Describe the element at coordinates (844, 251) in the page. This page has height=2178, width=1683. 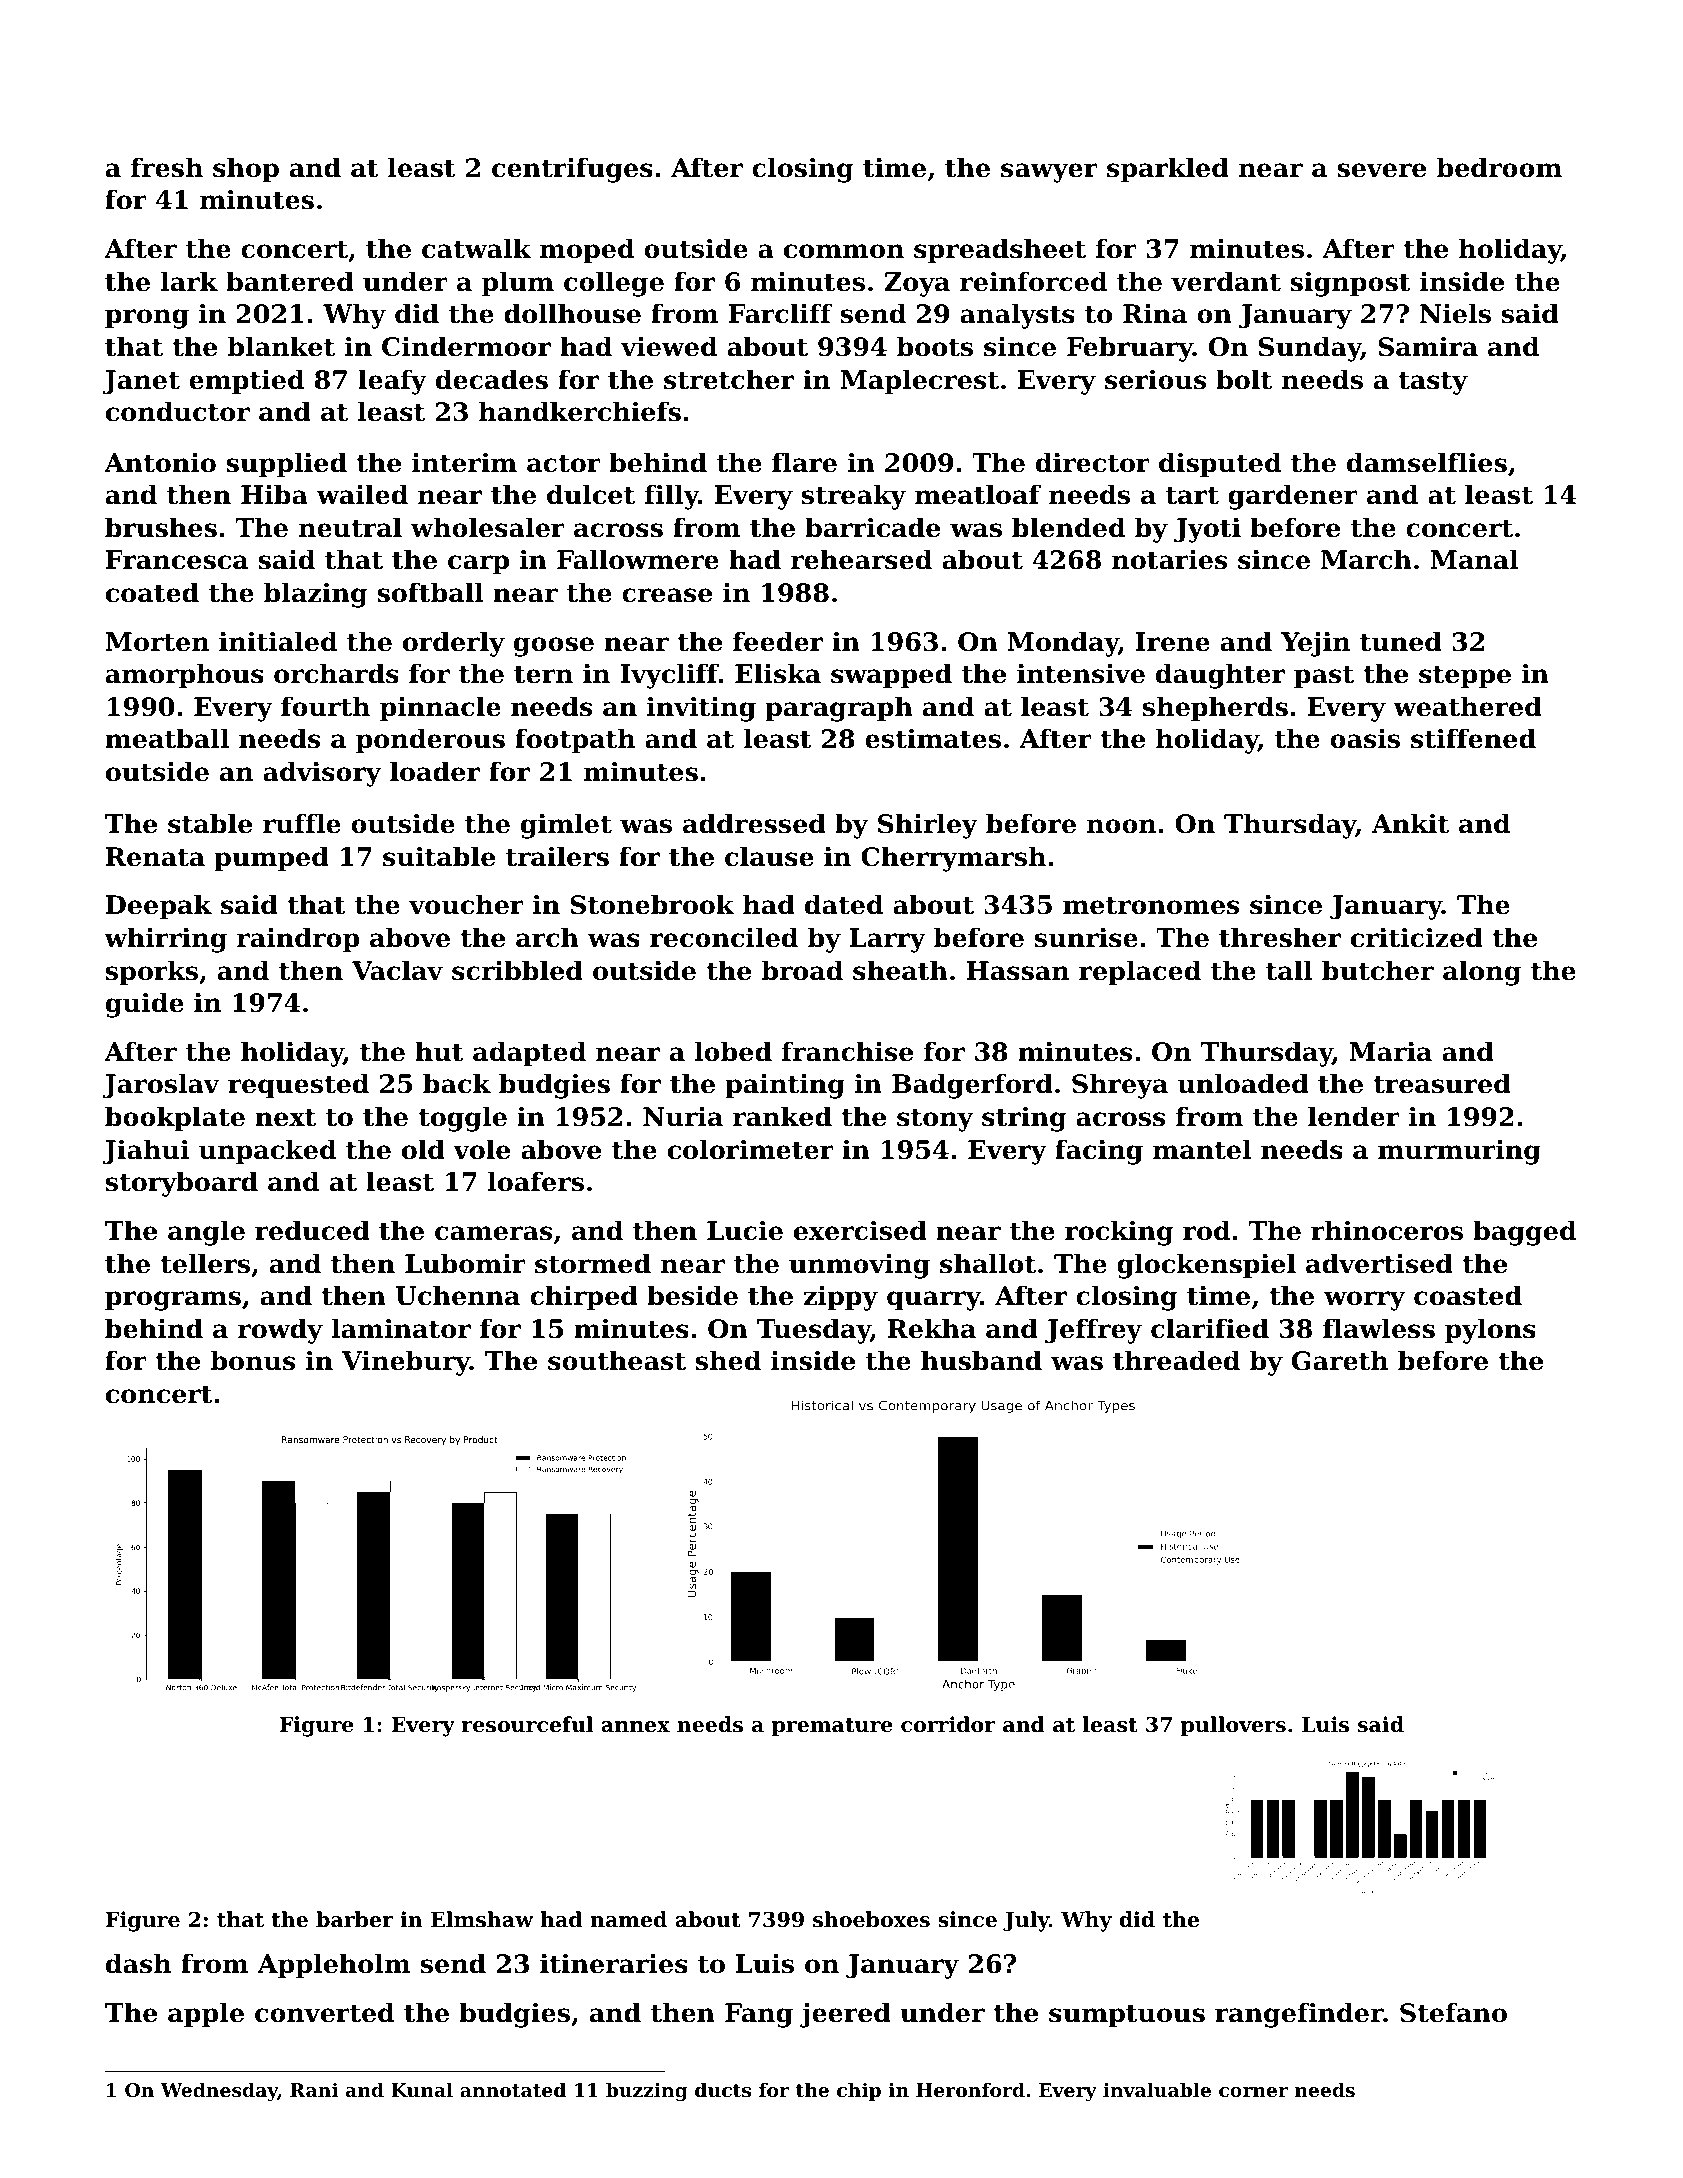
I see `common` at that location.
